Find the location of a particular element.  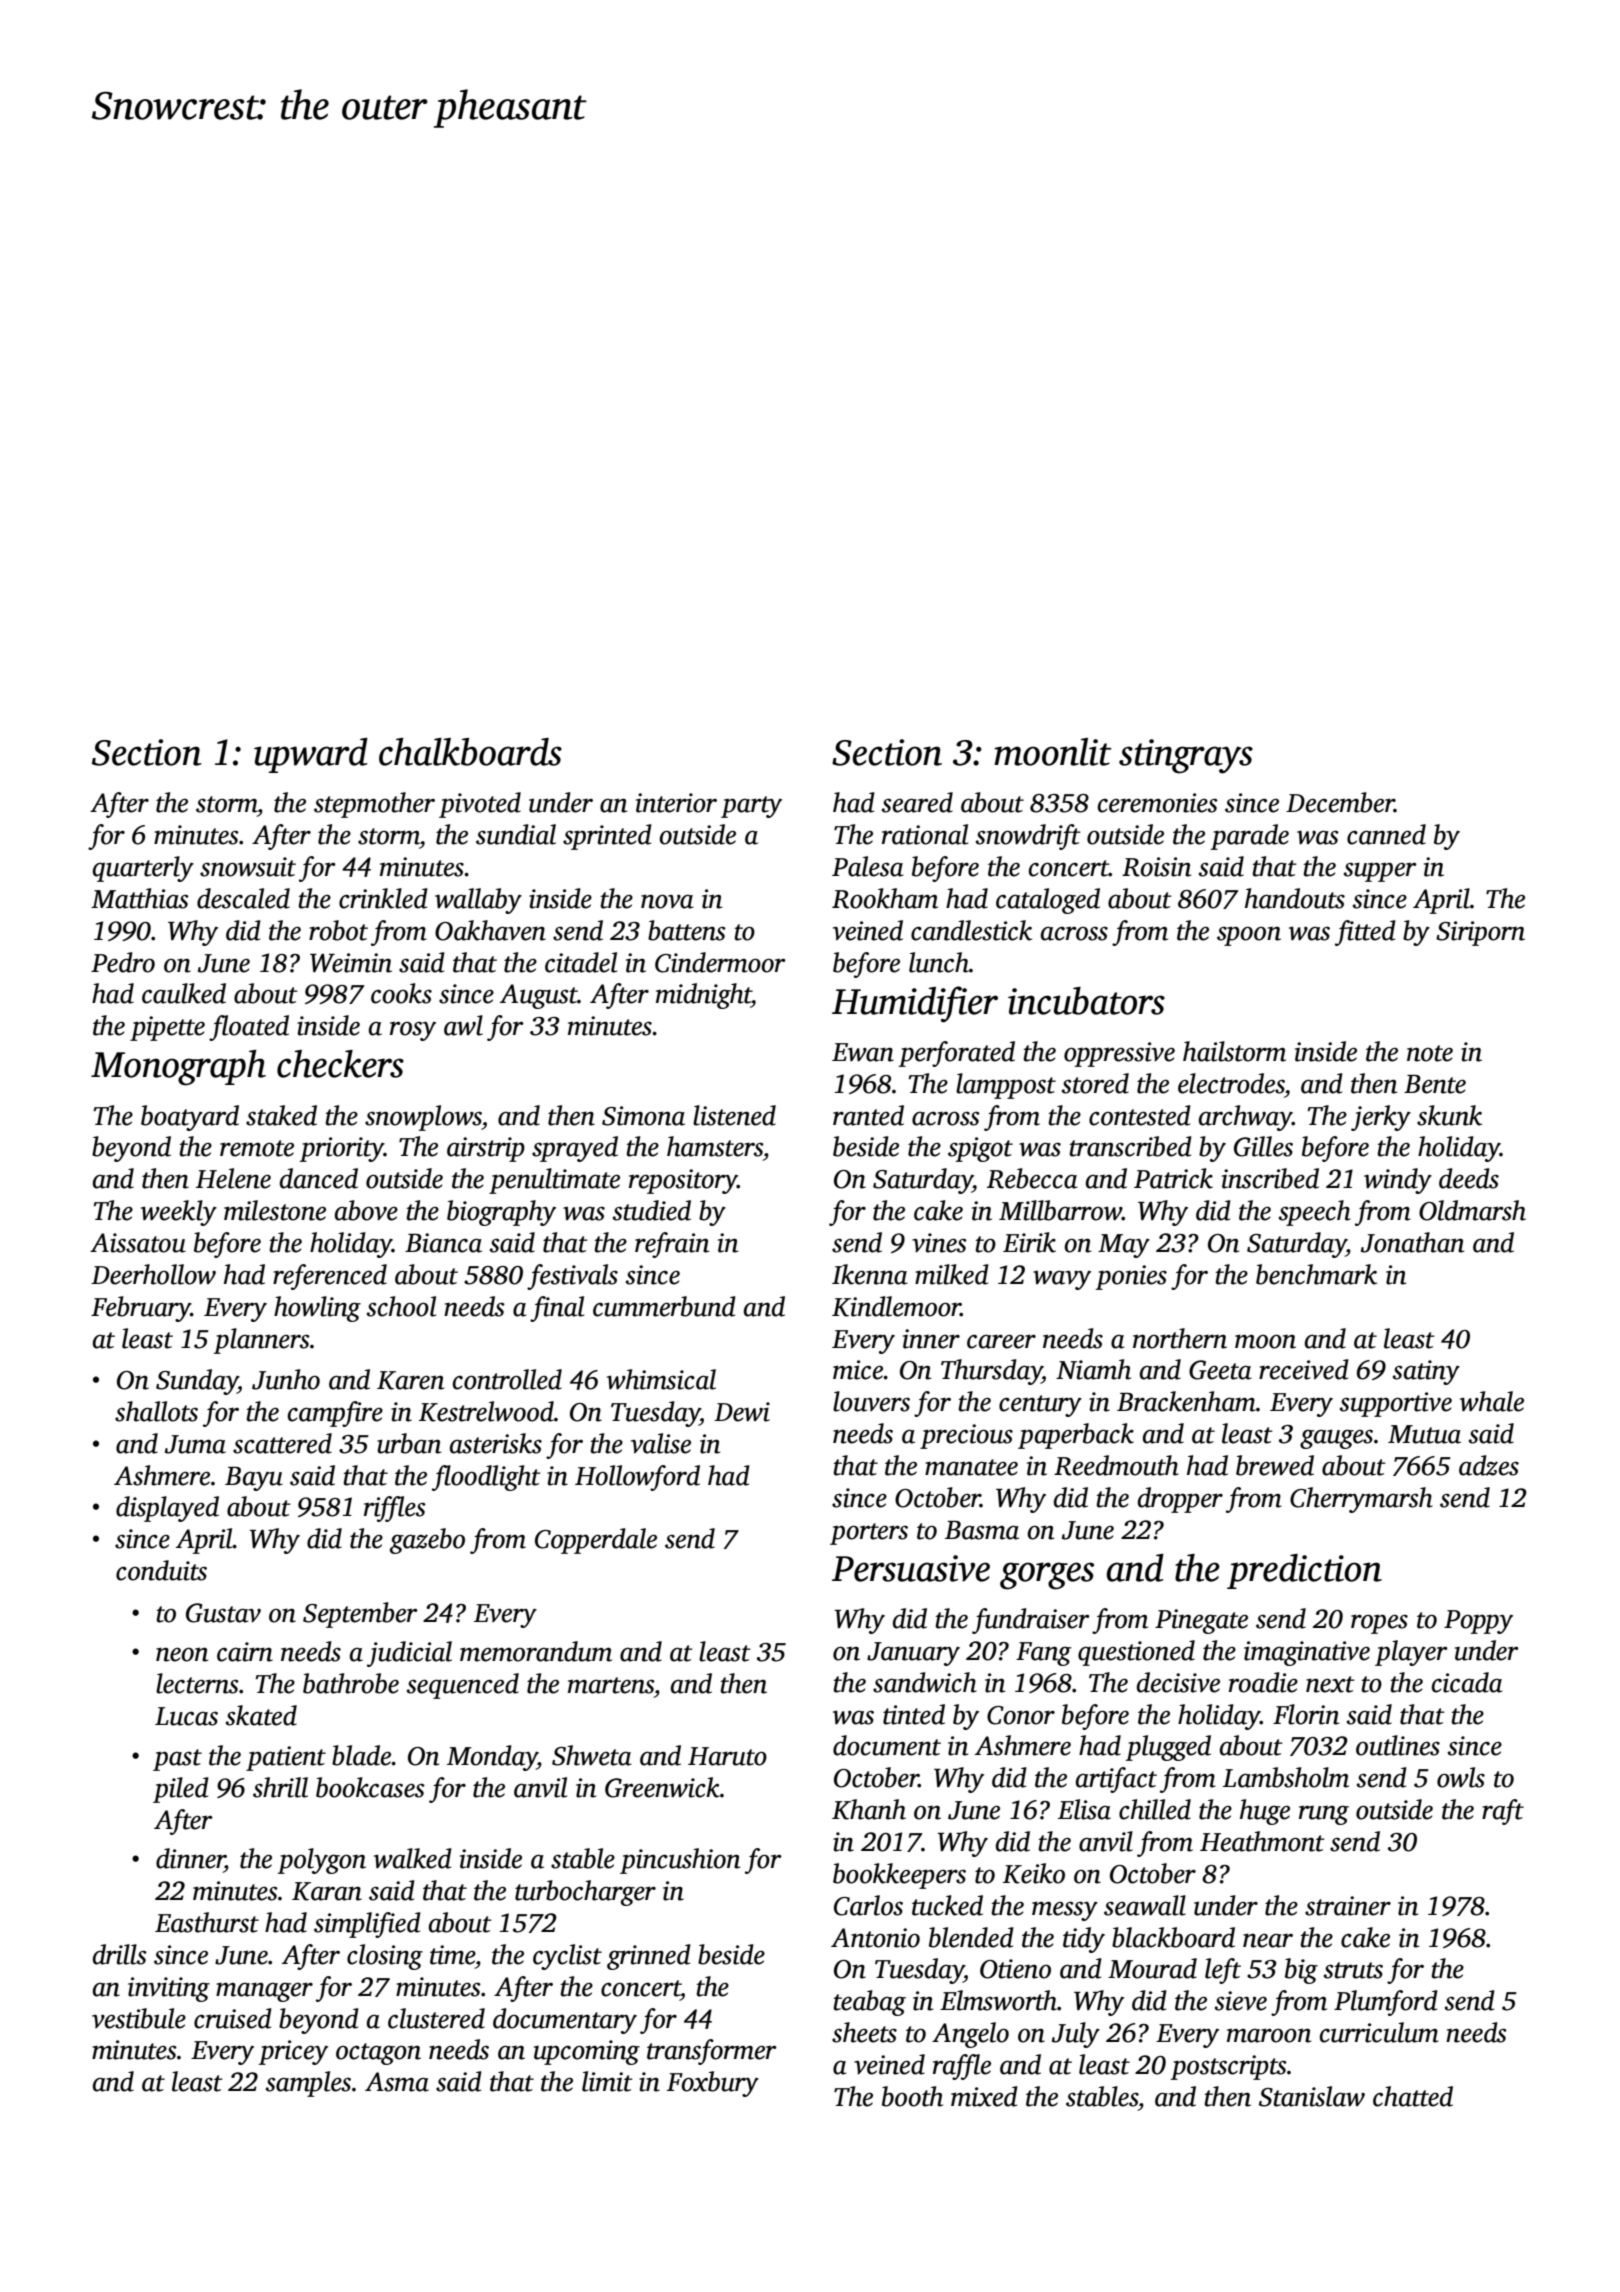

manager is located at coordinates (264, 1992).
